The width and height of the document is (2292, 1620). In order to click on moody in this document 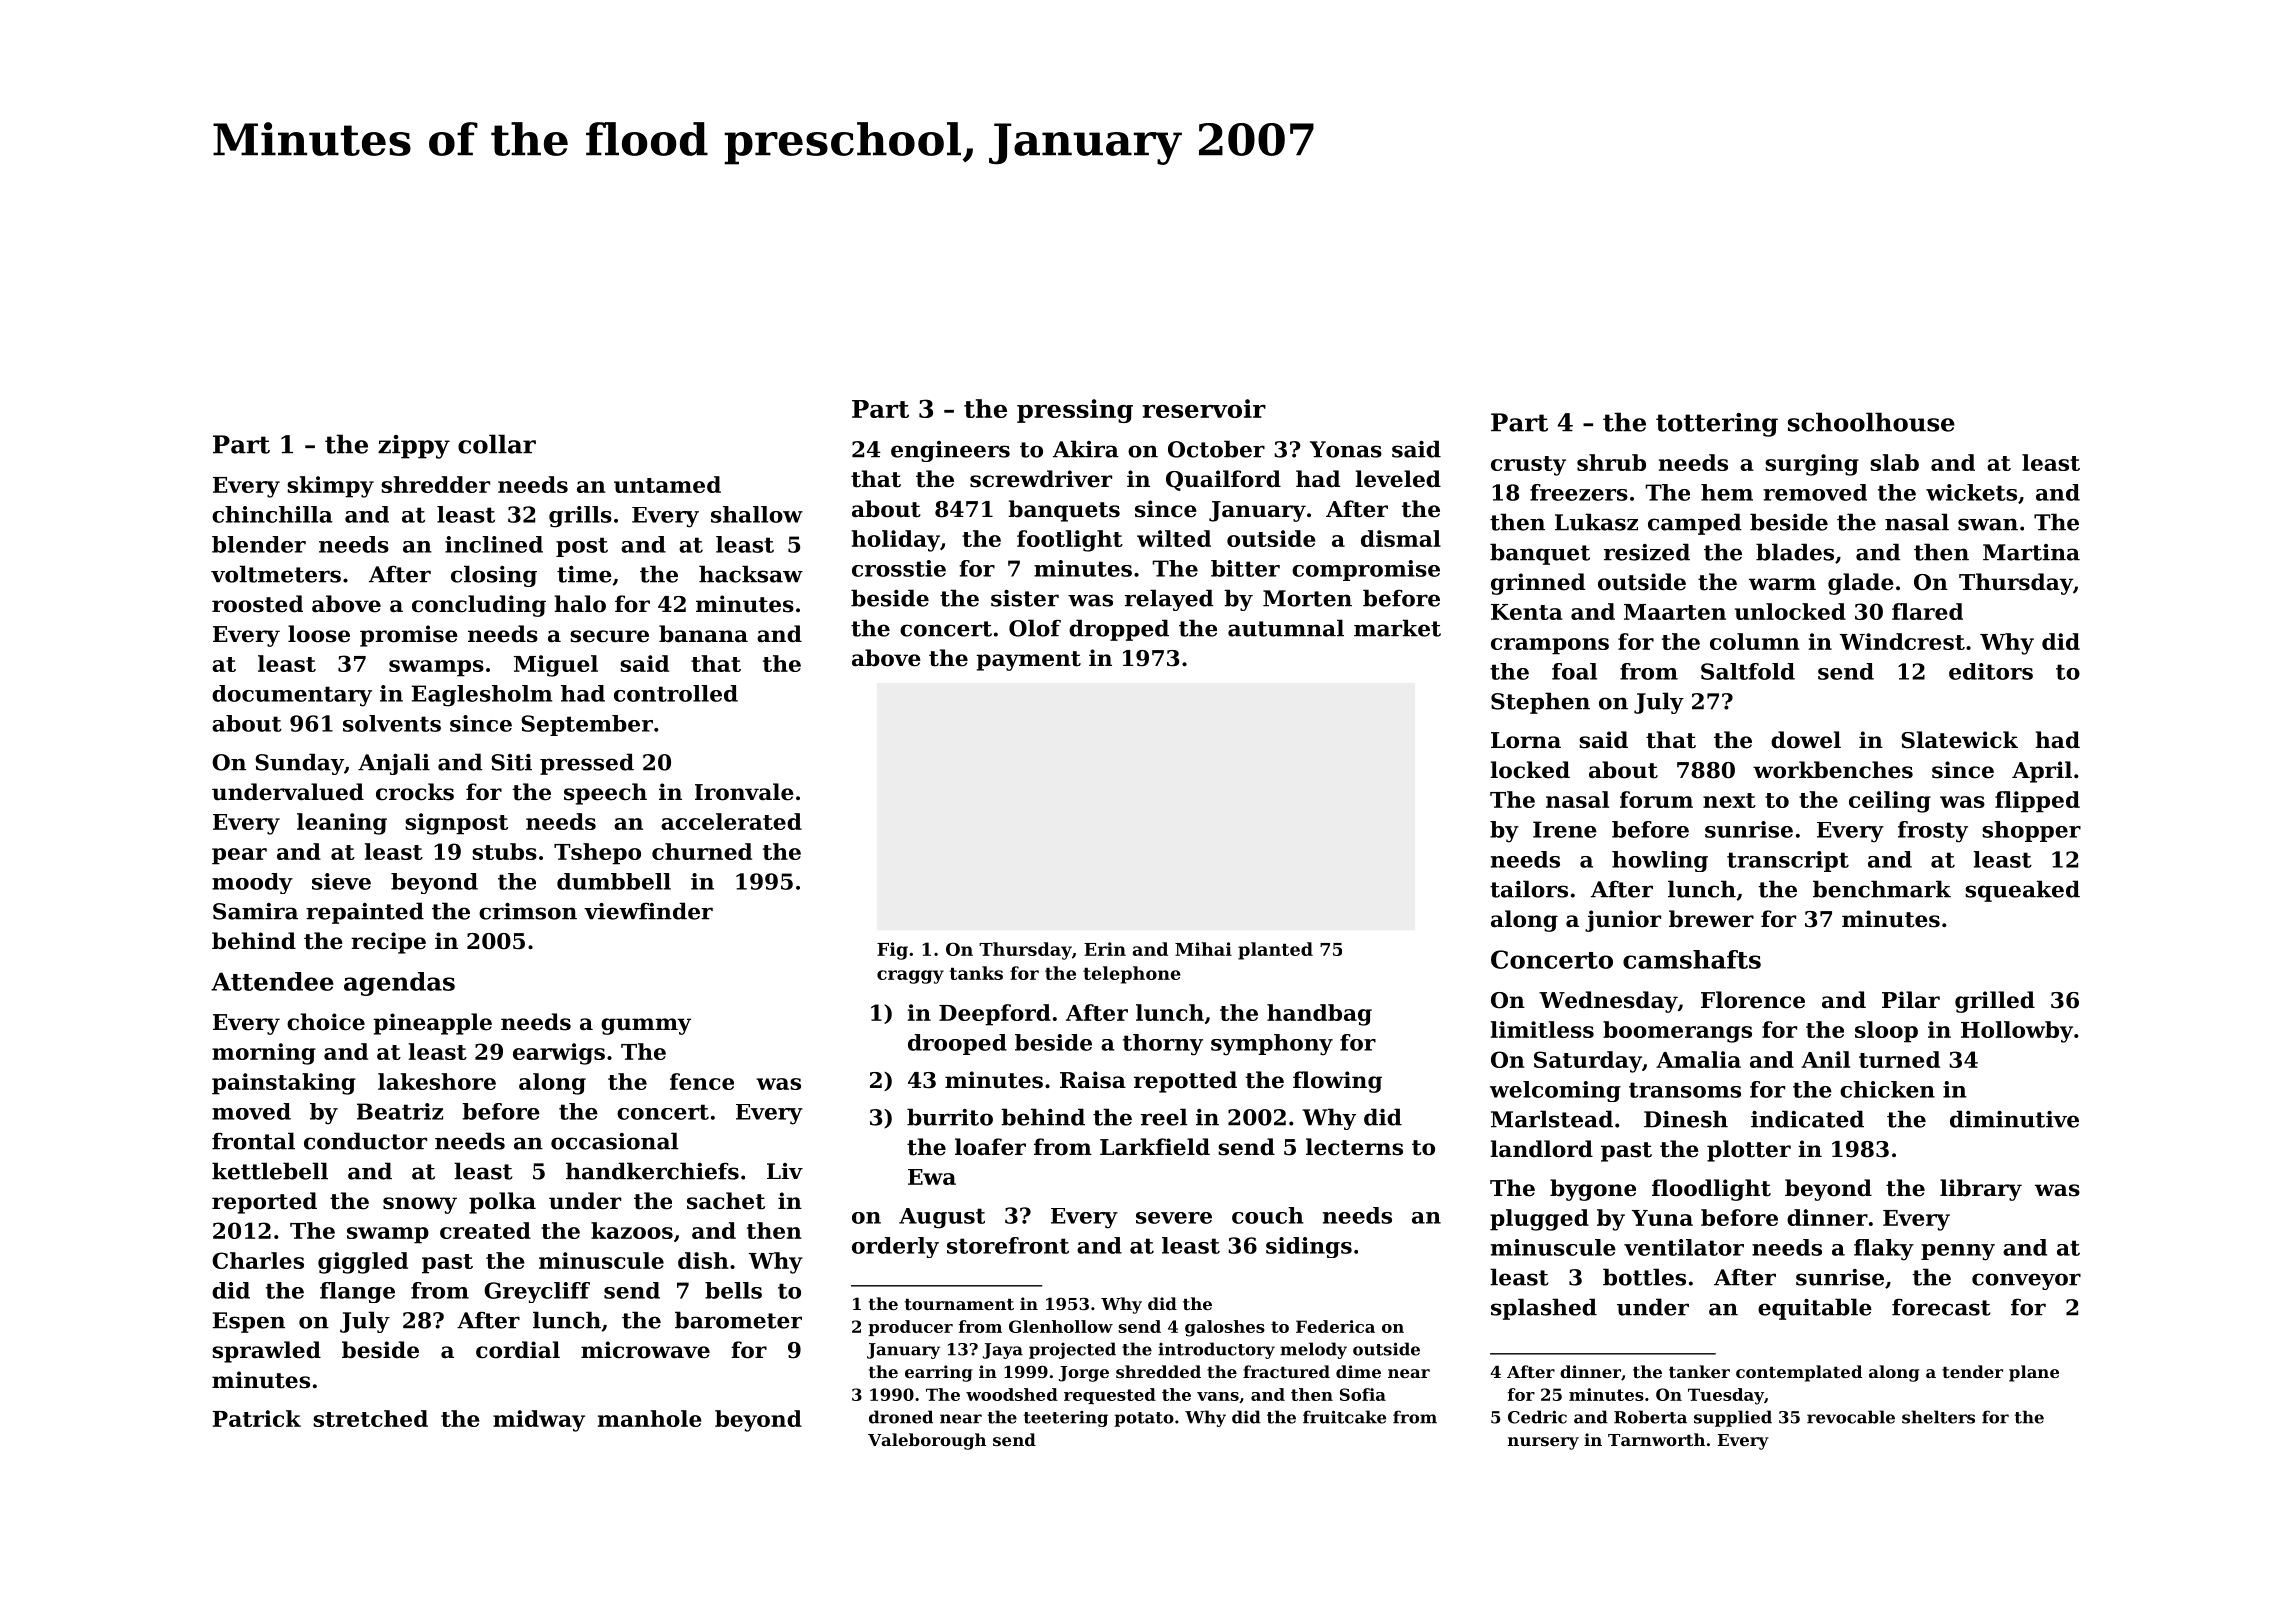, I will do `click(252, 883)`.
